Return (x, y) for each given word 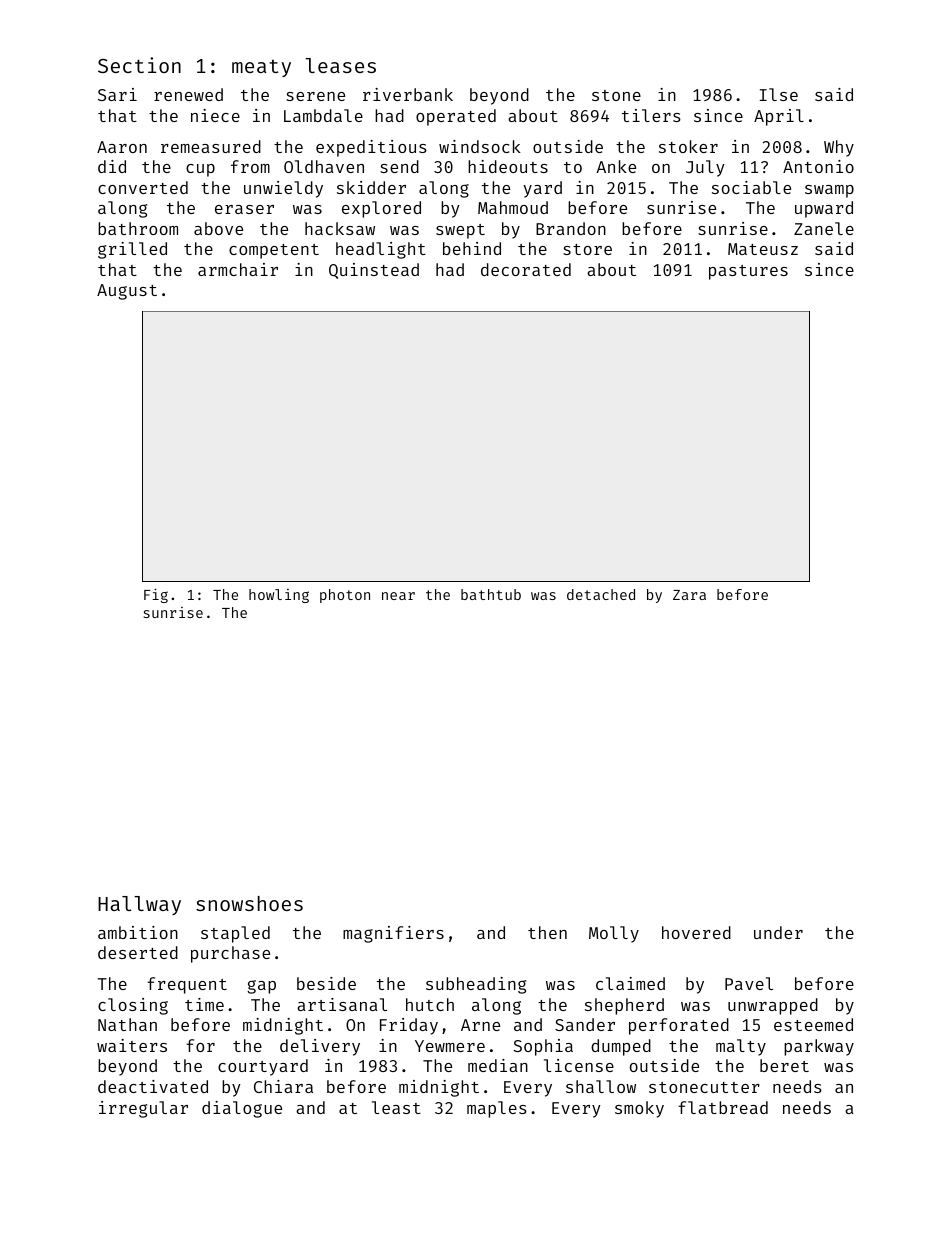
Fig (156, 595)
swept (460, 231)
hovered (696, 932)
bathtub (491, 594)
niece (215, 115)
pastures (748, 272)
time (204, 1004)
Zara (689, 595)
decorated (526, 269)
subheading (476, 985)
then (547, 932)
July (705, 168)
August (127, 292)
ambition (138, 932)
